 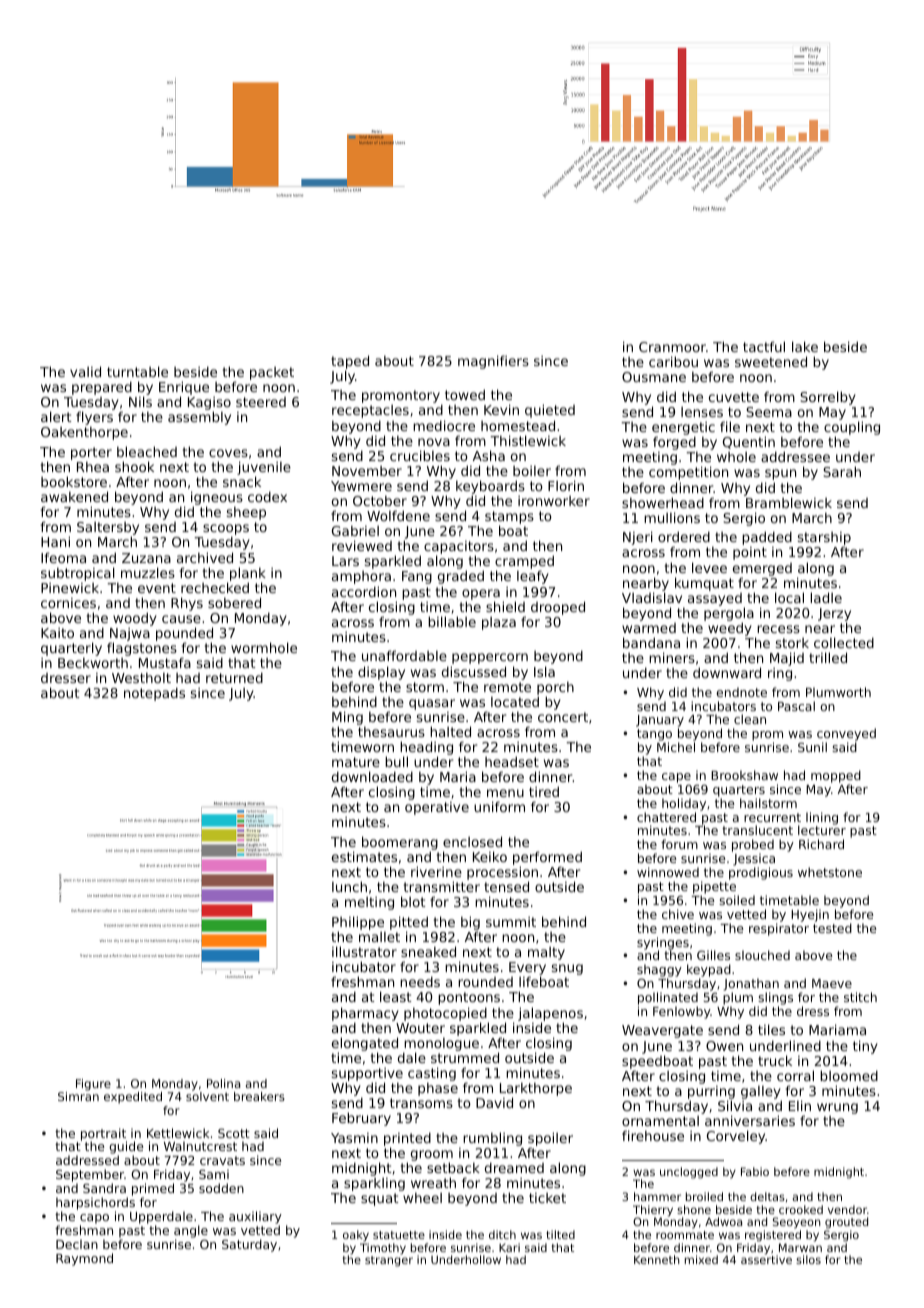 What do you see at coordinates (154, 694) in the screenshot?
I see `notepads` at bounding box center [154, 694].
